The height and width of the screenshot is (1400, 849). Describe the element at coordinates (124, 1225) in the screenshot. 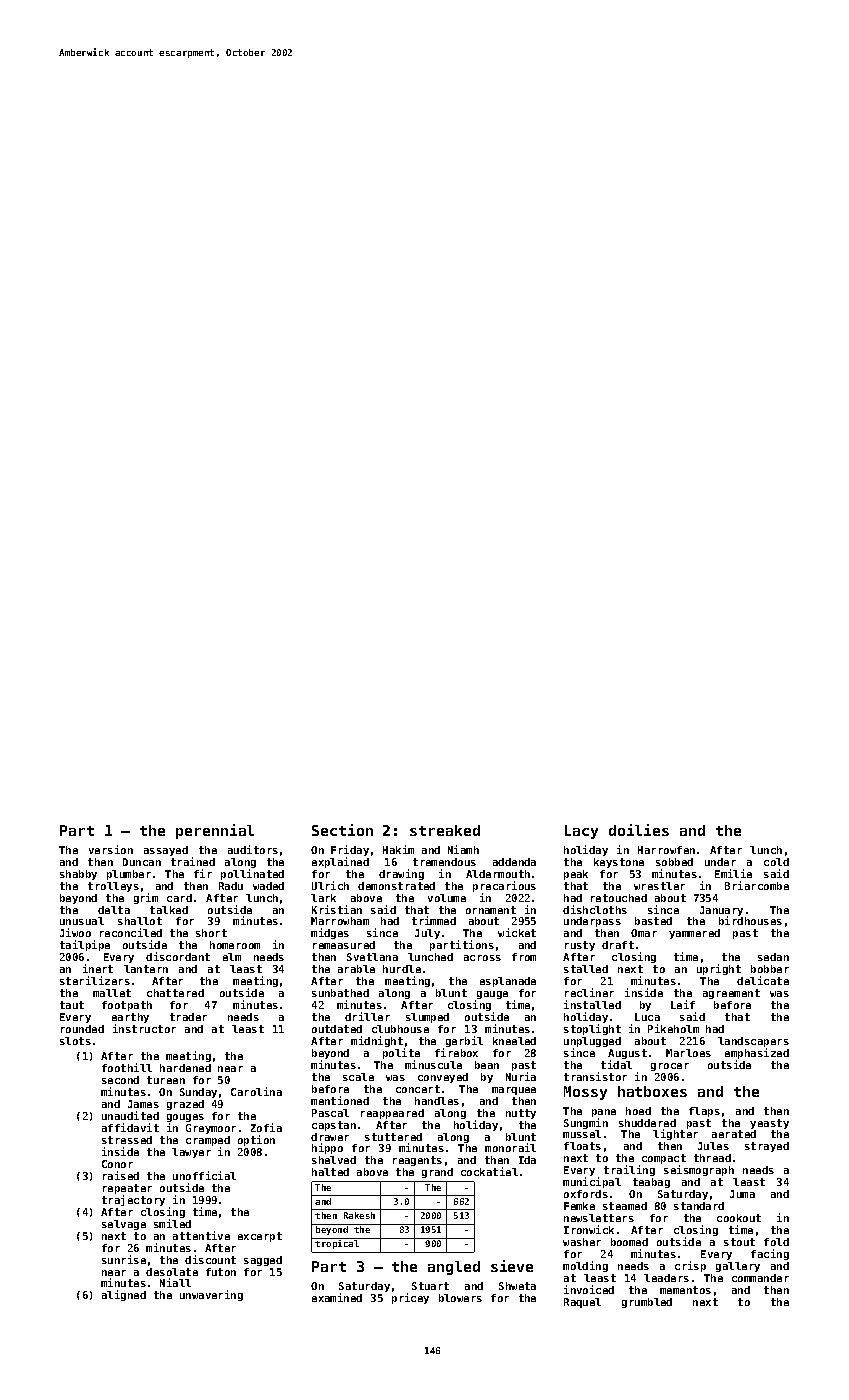

I see `selvage` at that location.
